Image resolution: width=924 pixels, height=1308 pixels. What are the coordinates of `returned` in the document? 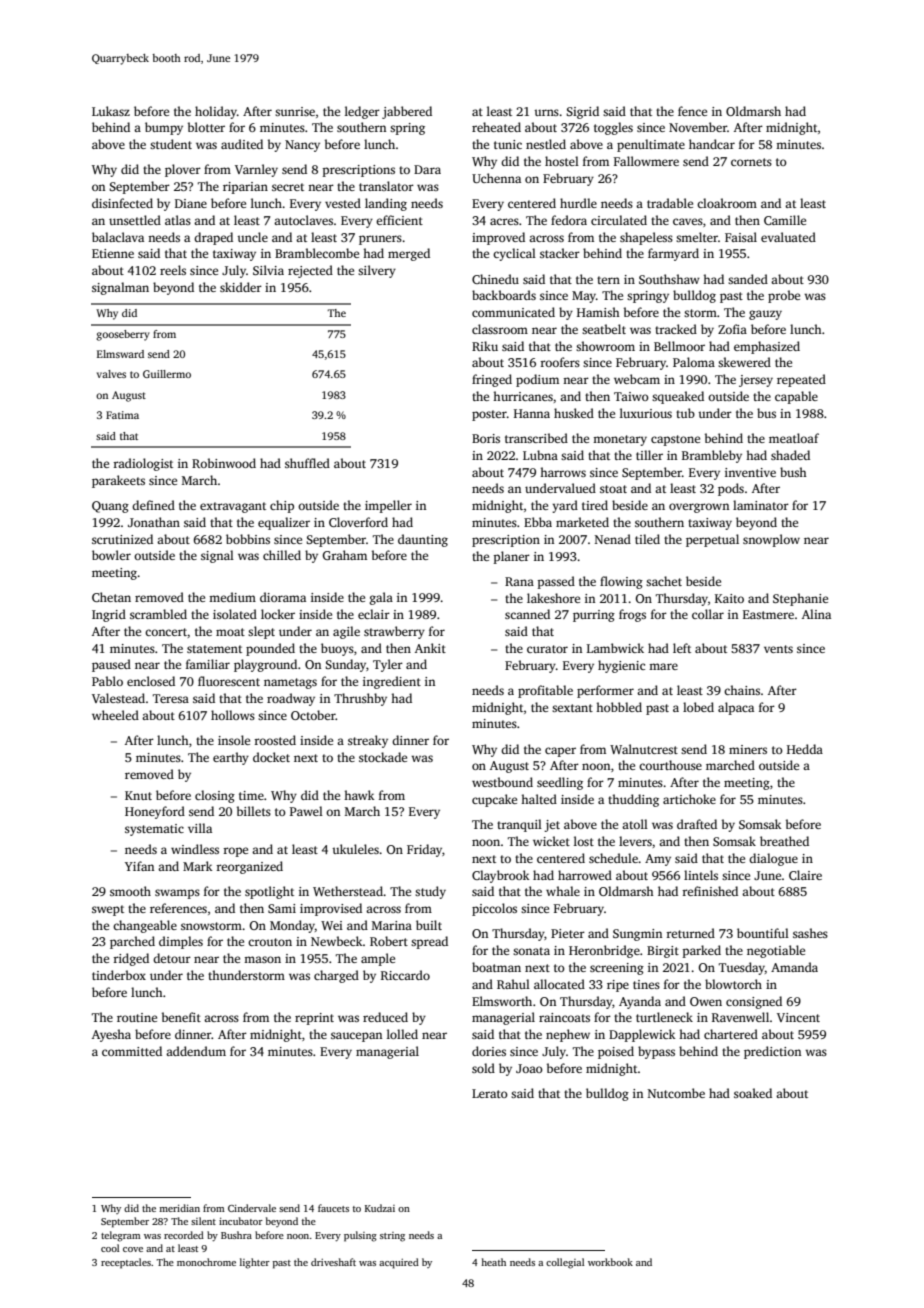 It's located at (690, 933).
